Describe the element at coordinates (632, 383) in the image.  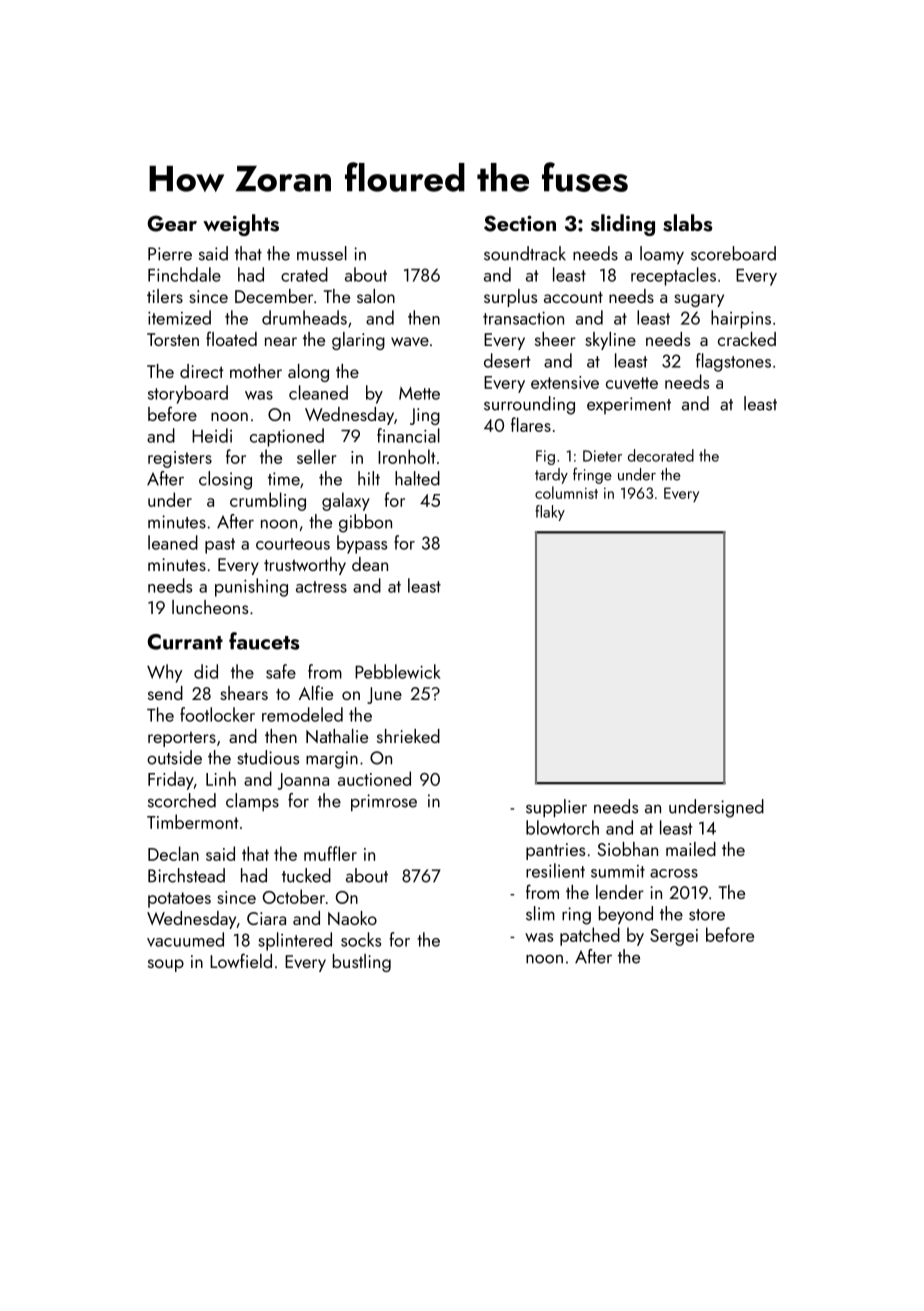
I see `cuvette` at that location.
